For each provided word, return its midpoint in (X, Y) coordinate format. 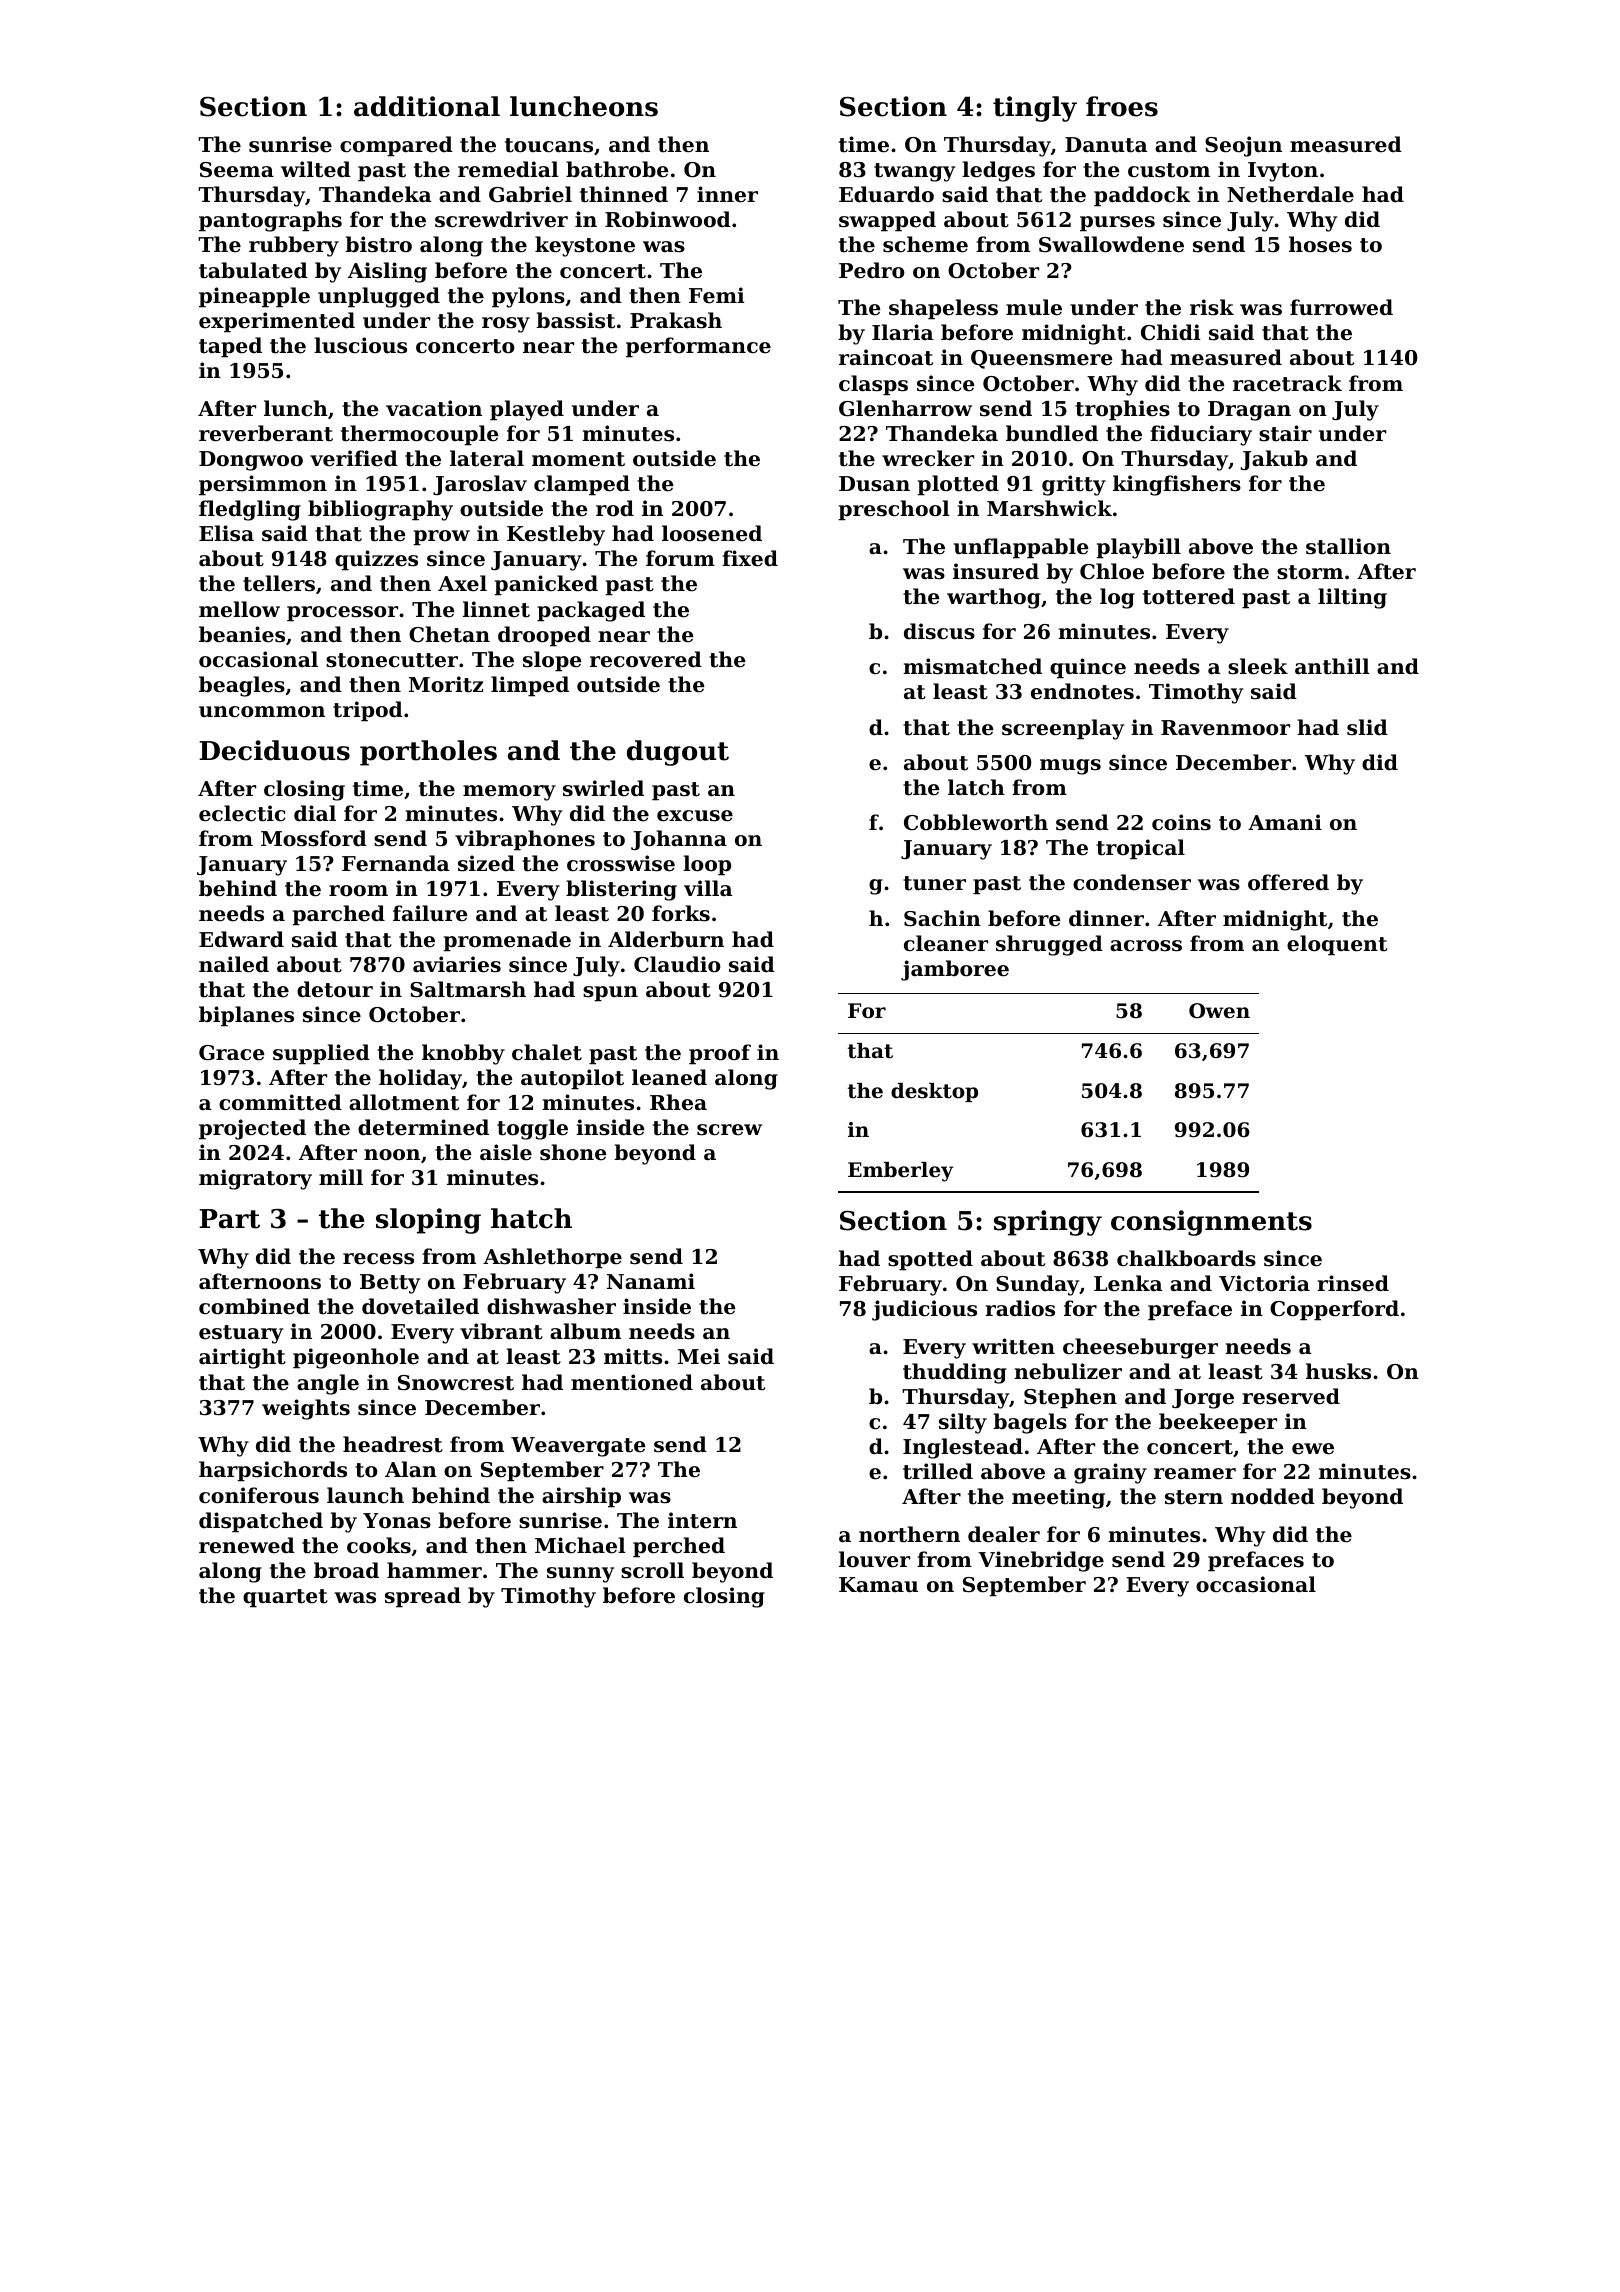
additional (427, 106)
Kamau (878, 1585)
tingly (1035, 109)
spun (610, 994)
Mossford (314, 838)
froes (1122, 106)
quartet (285, 1598)
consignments (1211, 1223)
